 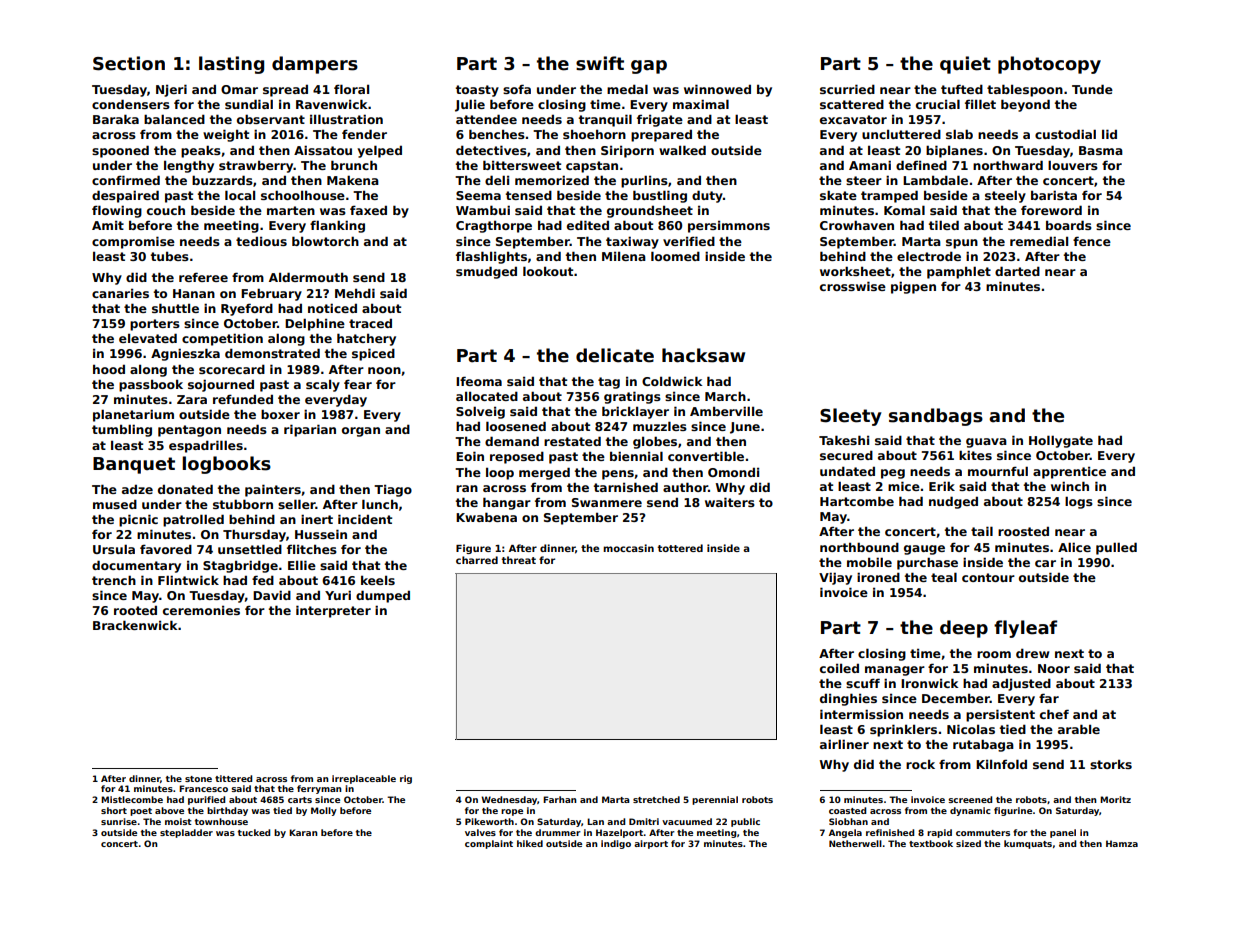 What do you see at coordinates (986, 443) in the screenshot?
I see `guava` at bounding box center [986, 443].
